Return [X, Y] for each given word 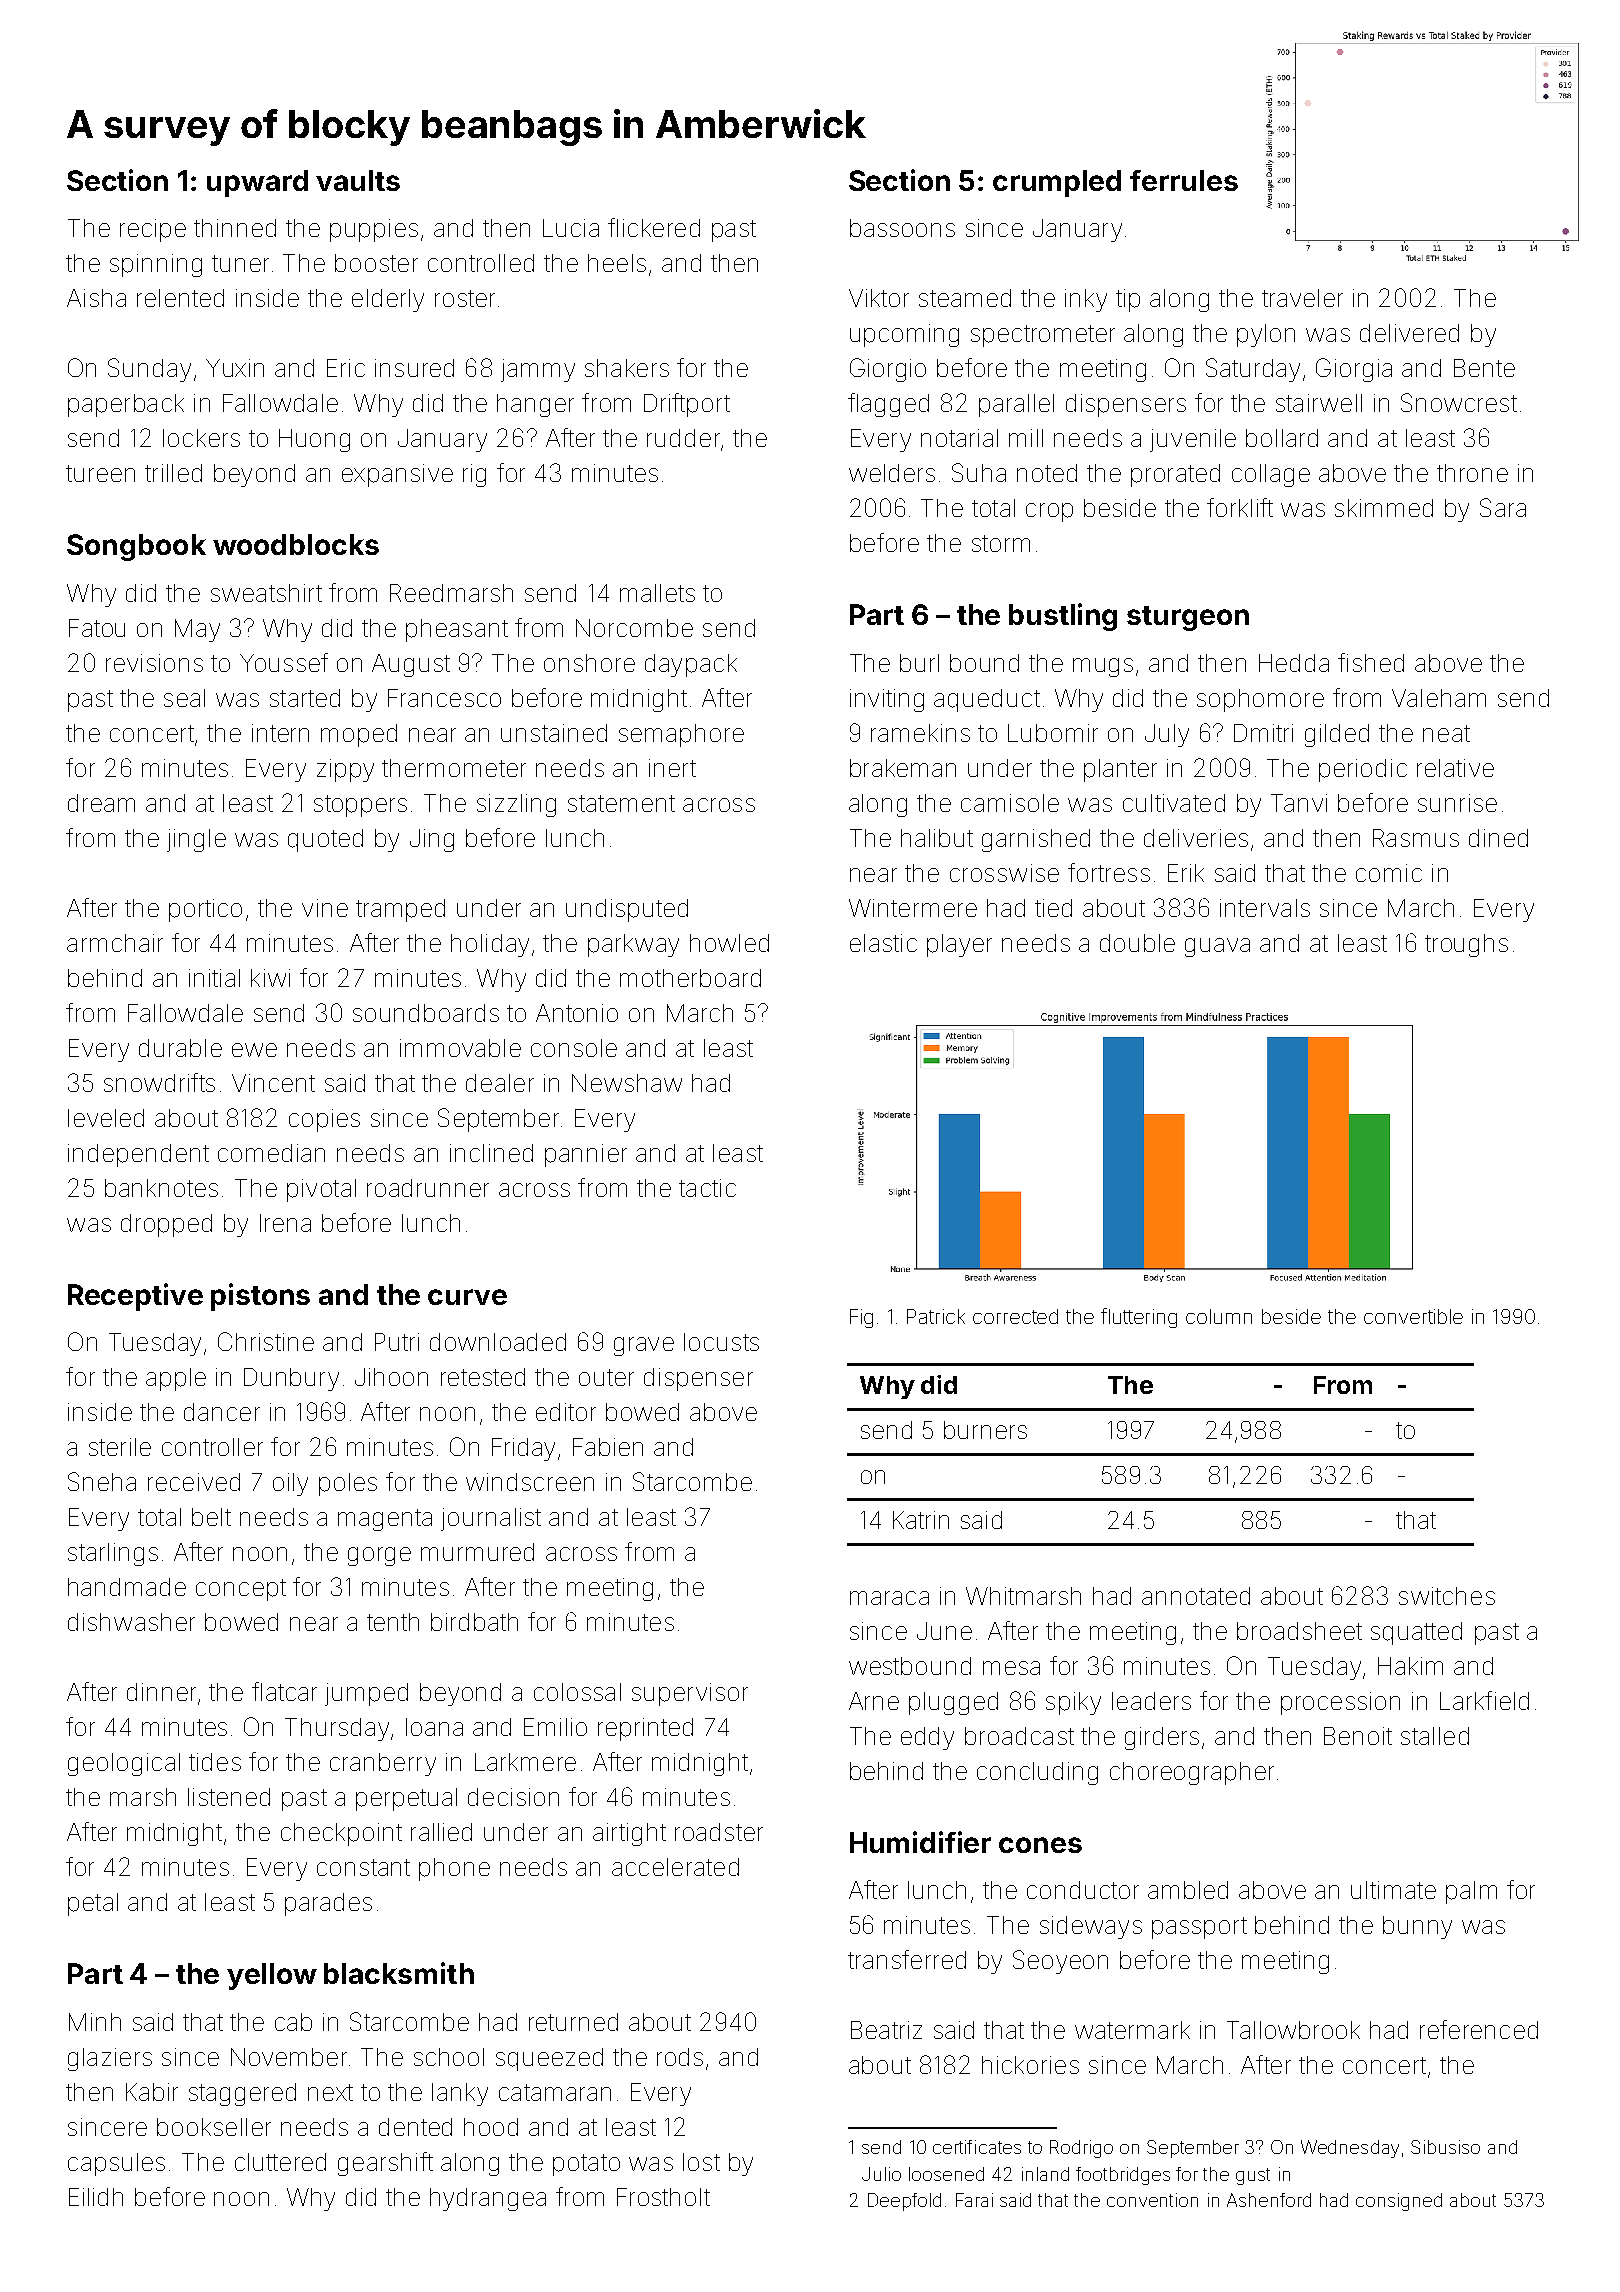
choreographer [1192, 1773]
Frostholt [663, 2197]
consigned [1399, 2202]
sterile [120, 1447]
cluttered [280, 2162]
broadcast [1019, 1736]
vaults [358, 180]
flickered [654, 227]
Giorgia [1354, 370]
